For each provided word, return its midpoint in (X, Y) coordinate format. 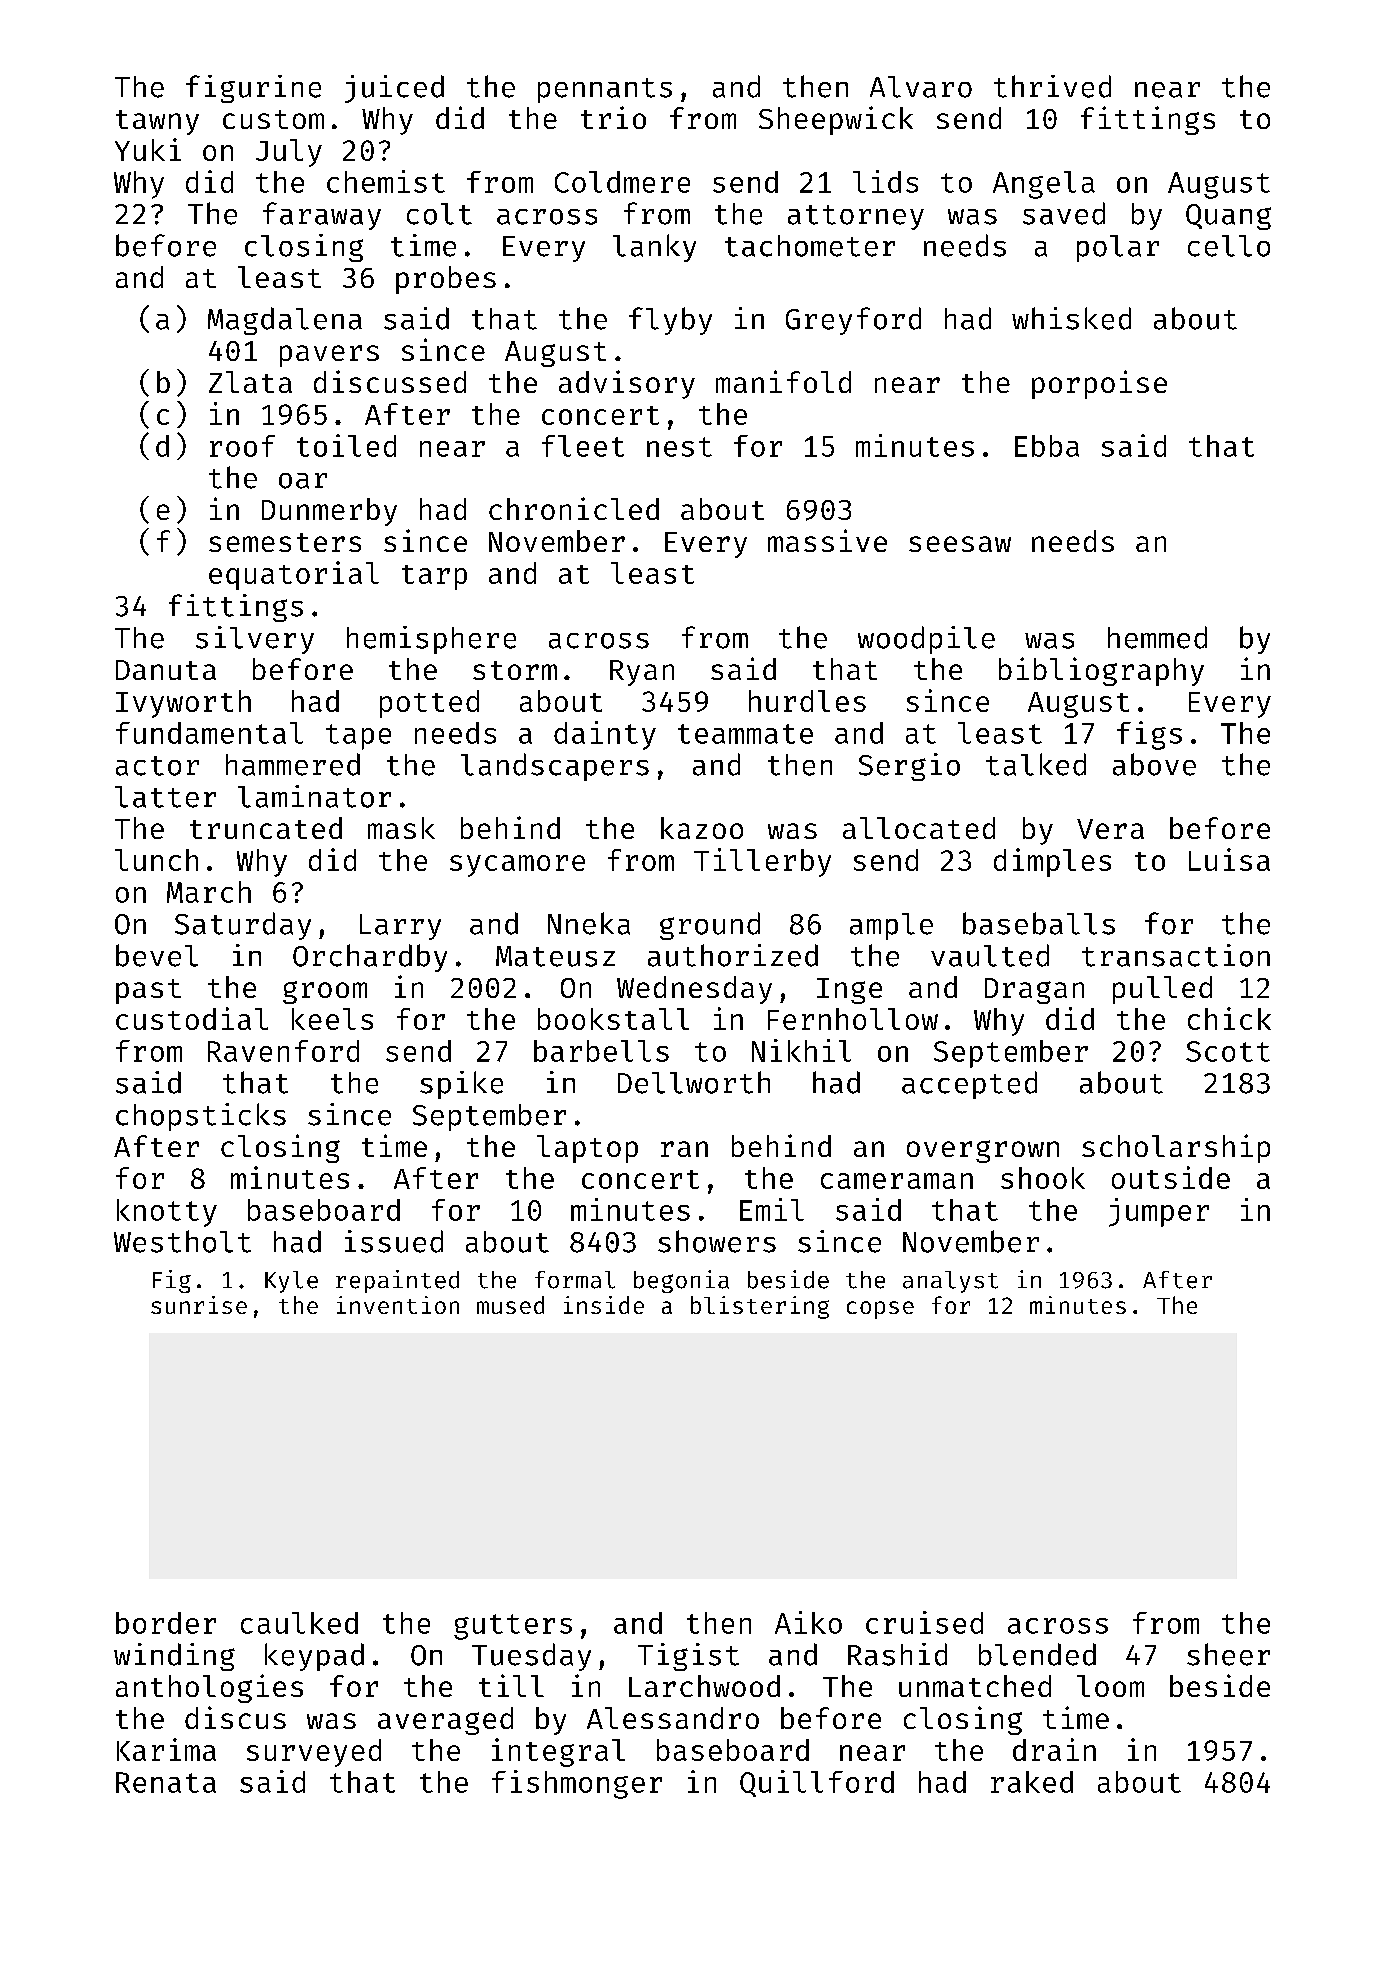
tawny (157, 122)
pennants (605, 90)
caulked (299, 1623)
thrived (1052, 86)
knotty (167, 1213)
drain (1054, 1749)
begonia (681, 1281)
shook (1043, 1178)
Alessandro (673, 1718)
